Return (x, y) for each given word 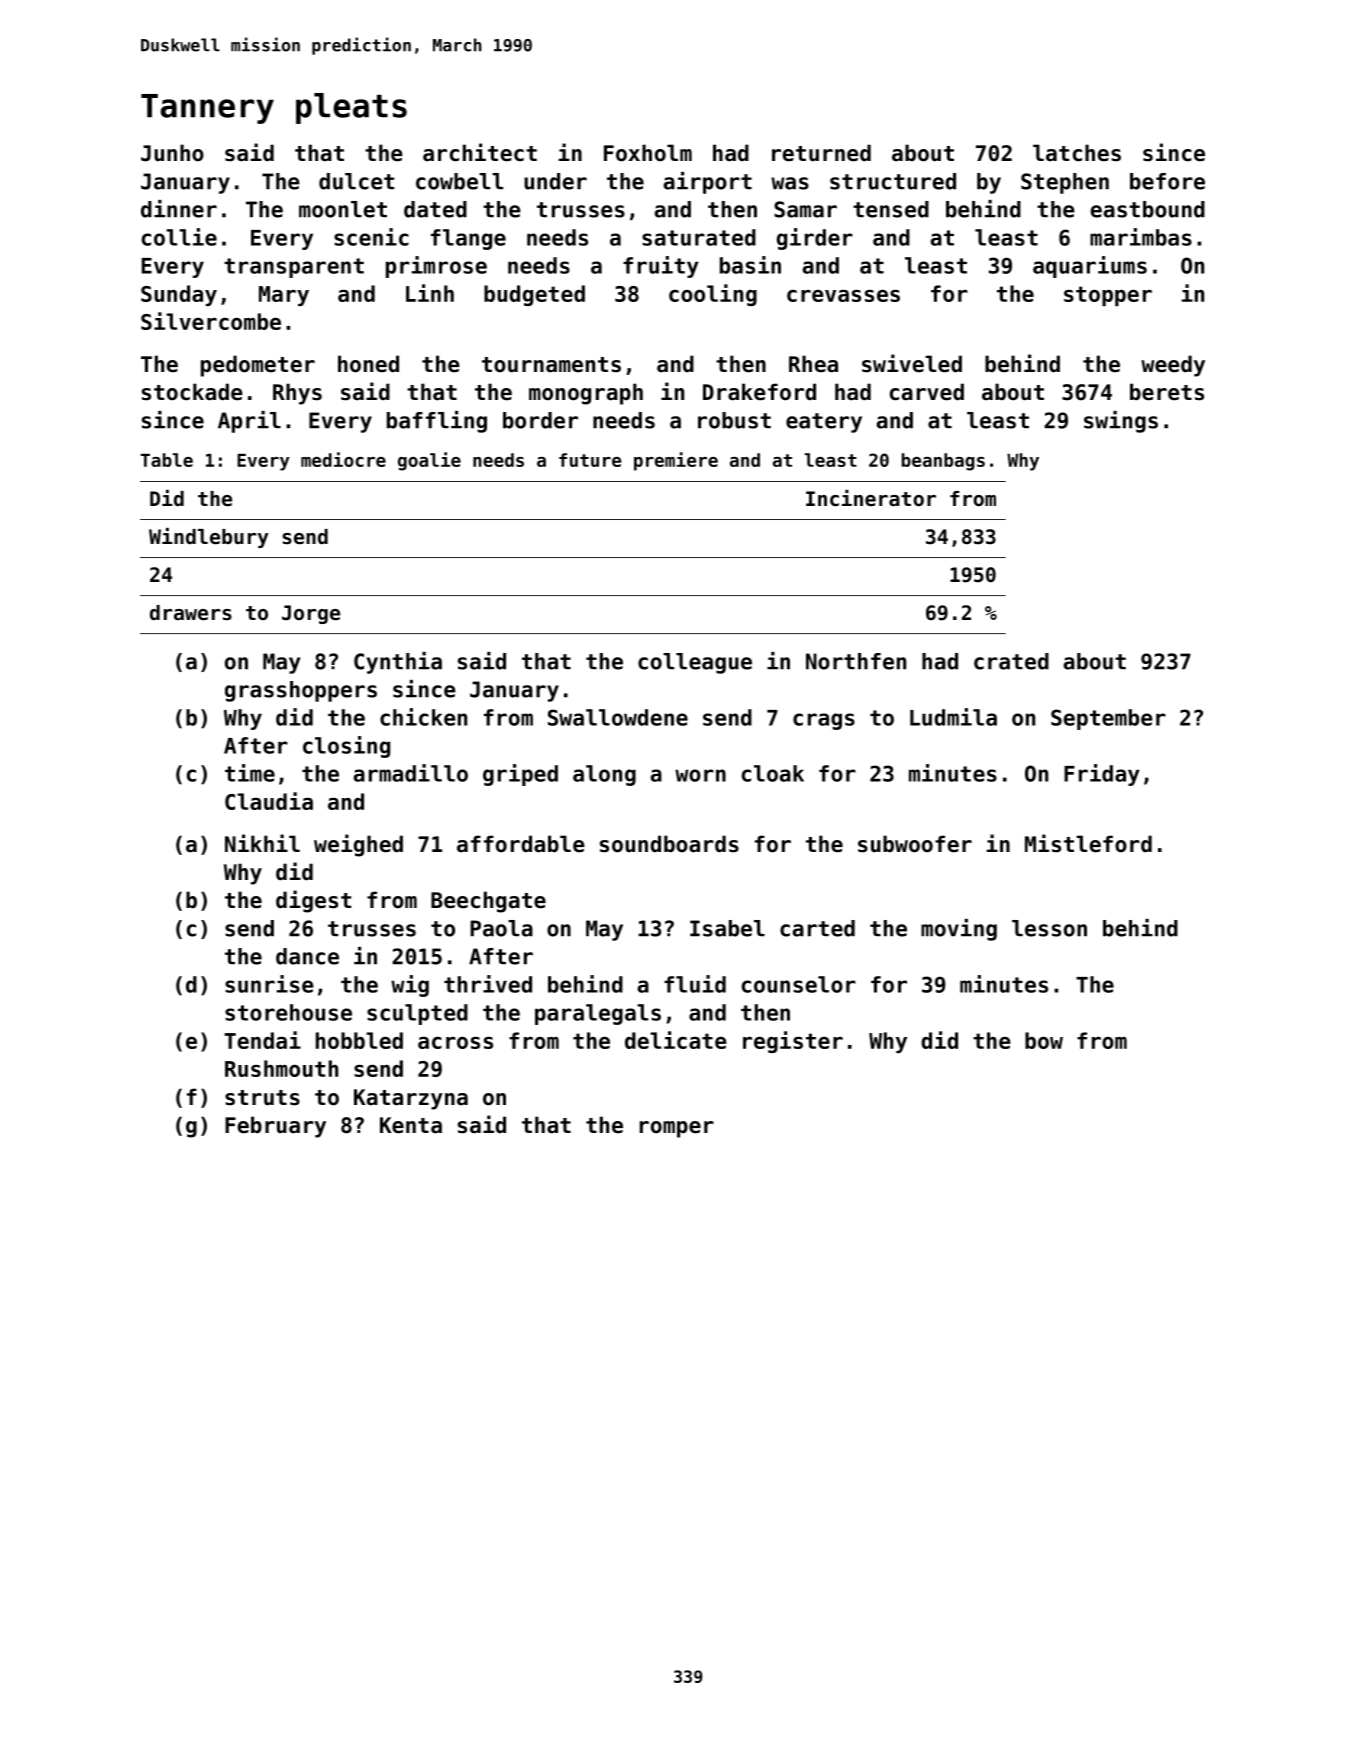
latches (1077, 153)
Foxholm (648, 153)
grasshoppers (301, 691)
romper (677, 1129)
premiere (676, 461)
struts (262, 1098)
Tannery (207, 109)
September (1108, 719)
